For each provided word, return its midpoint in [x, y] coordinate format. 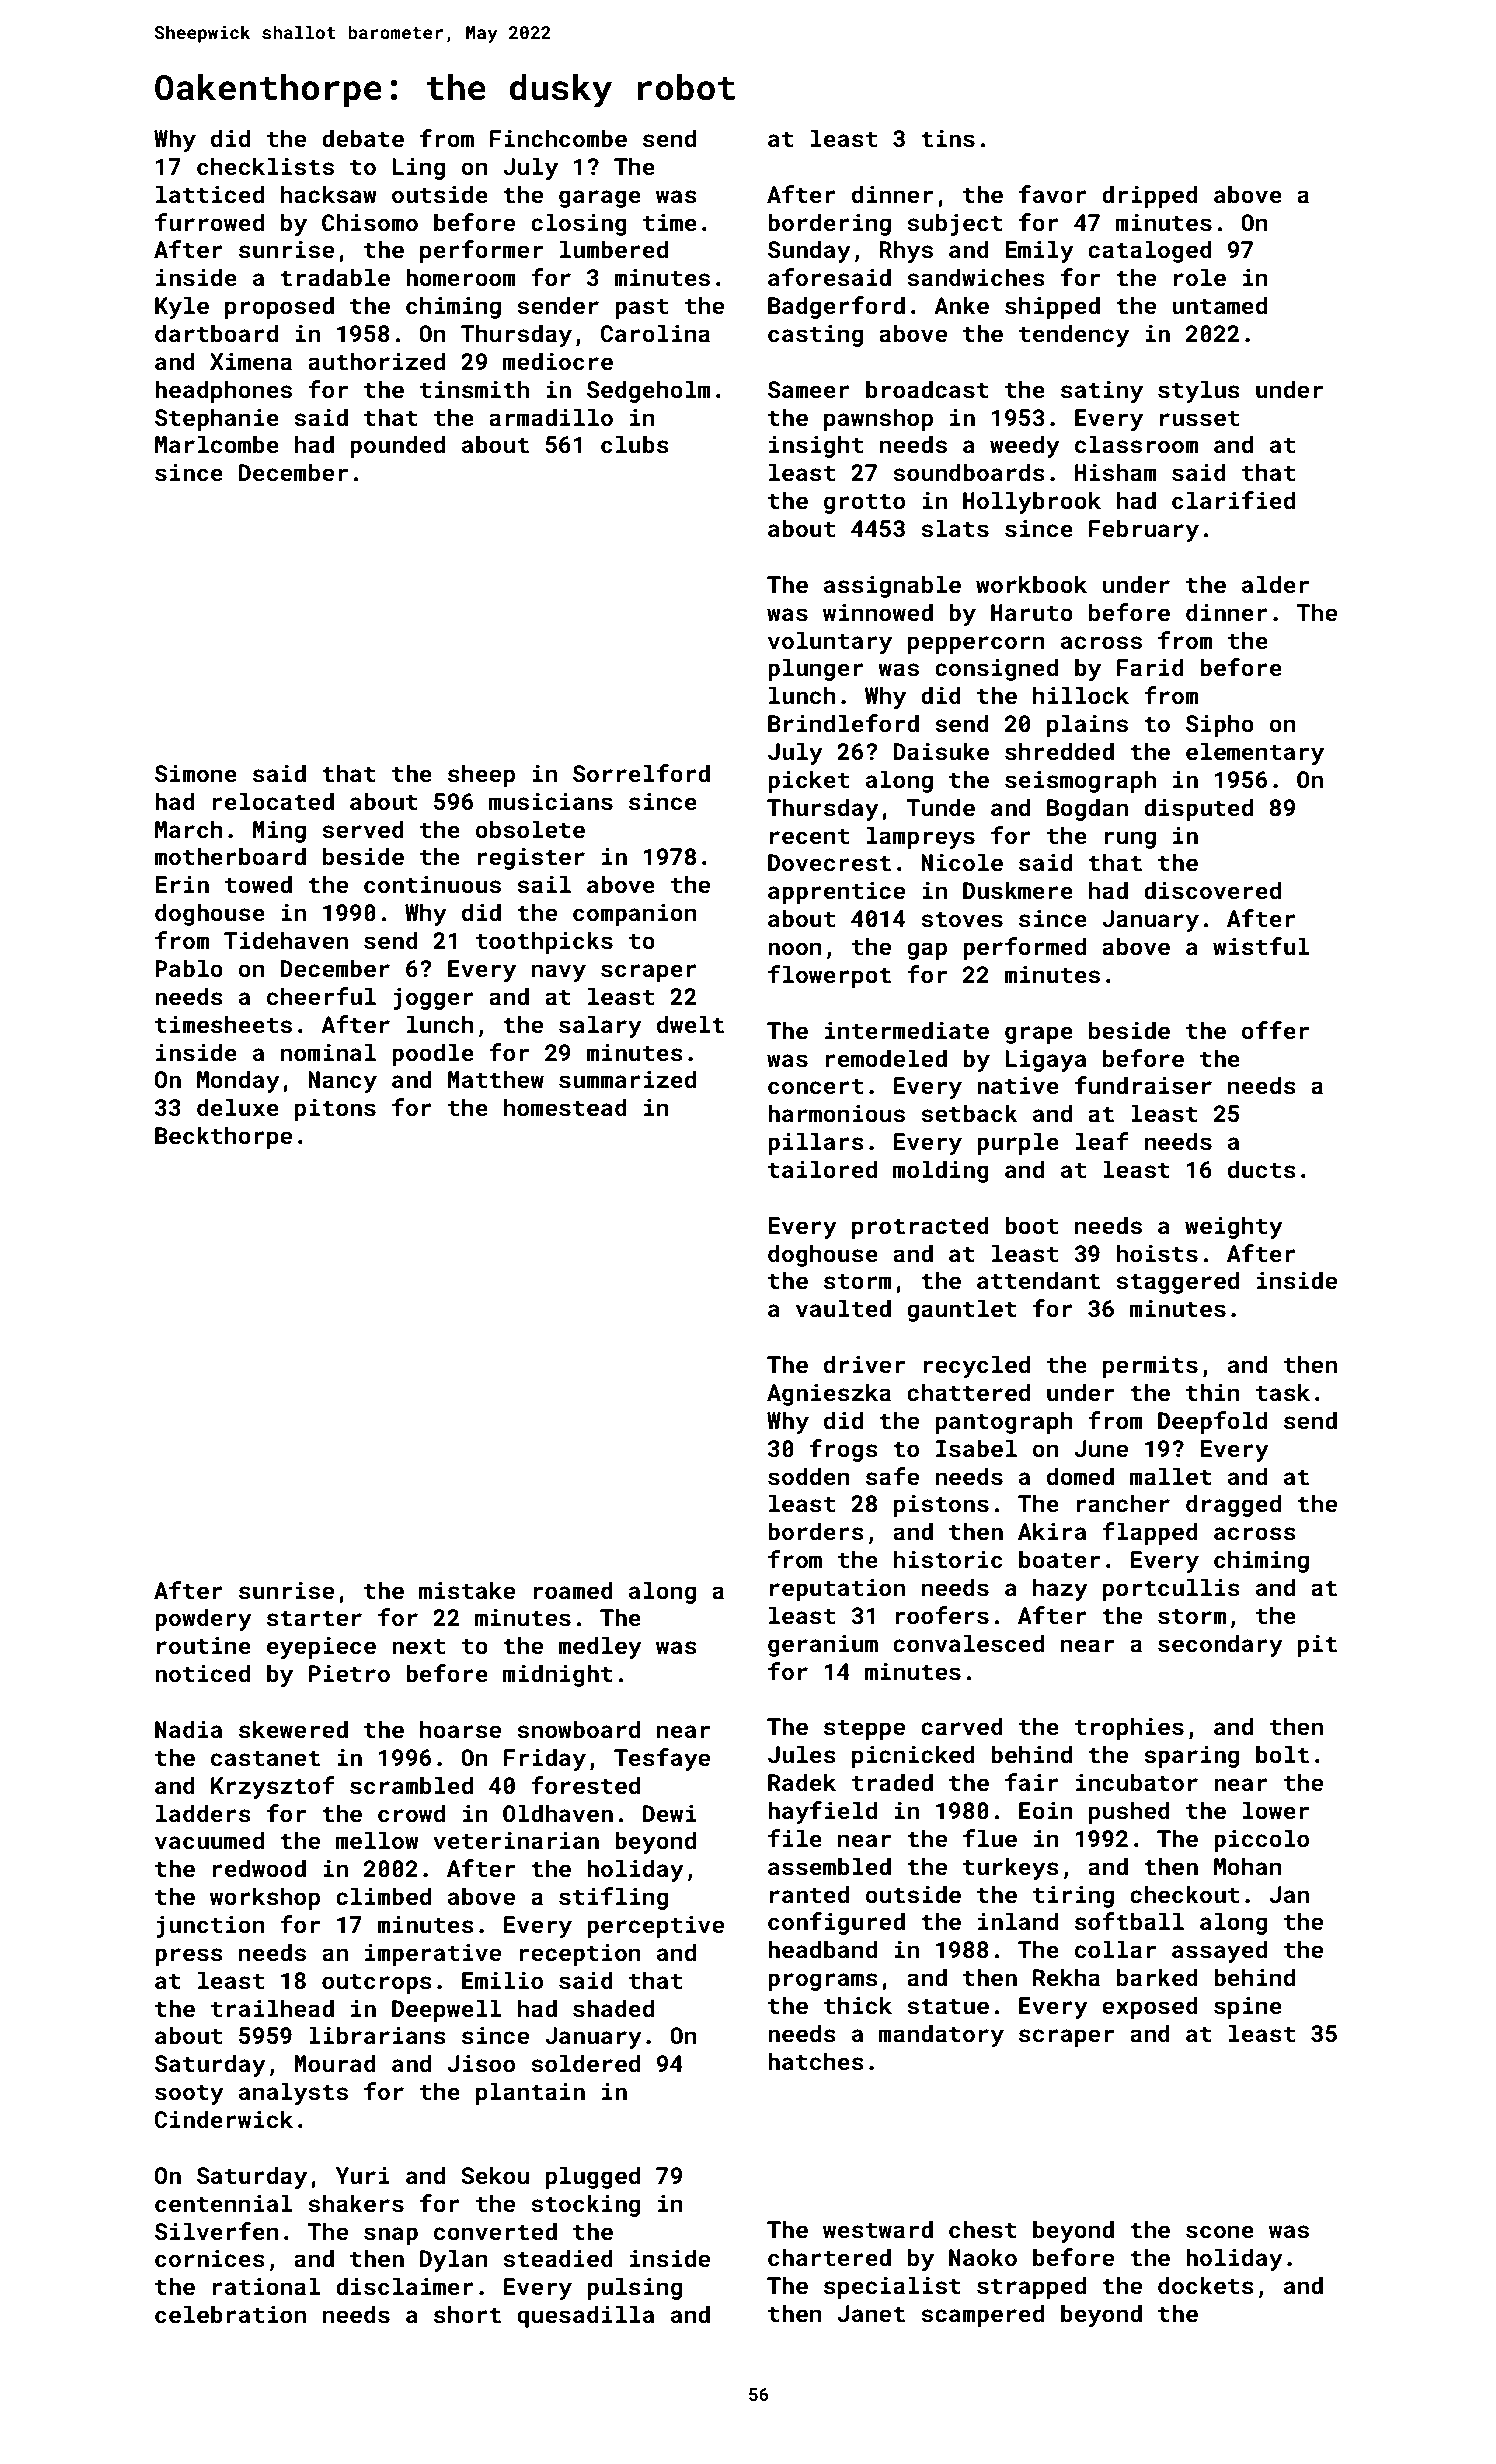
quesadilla [585, 2316]
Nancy [342, 1082]
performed [1024, 948]
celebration [230, 2314]
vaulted [843, 1308]
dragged [1233, 1505]
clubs [635, 444]
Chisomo [370, 222]
